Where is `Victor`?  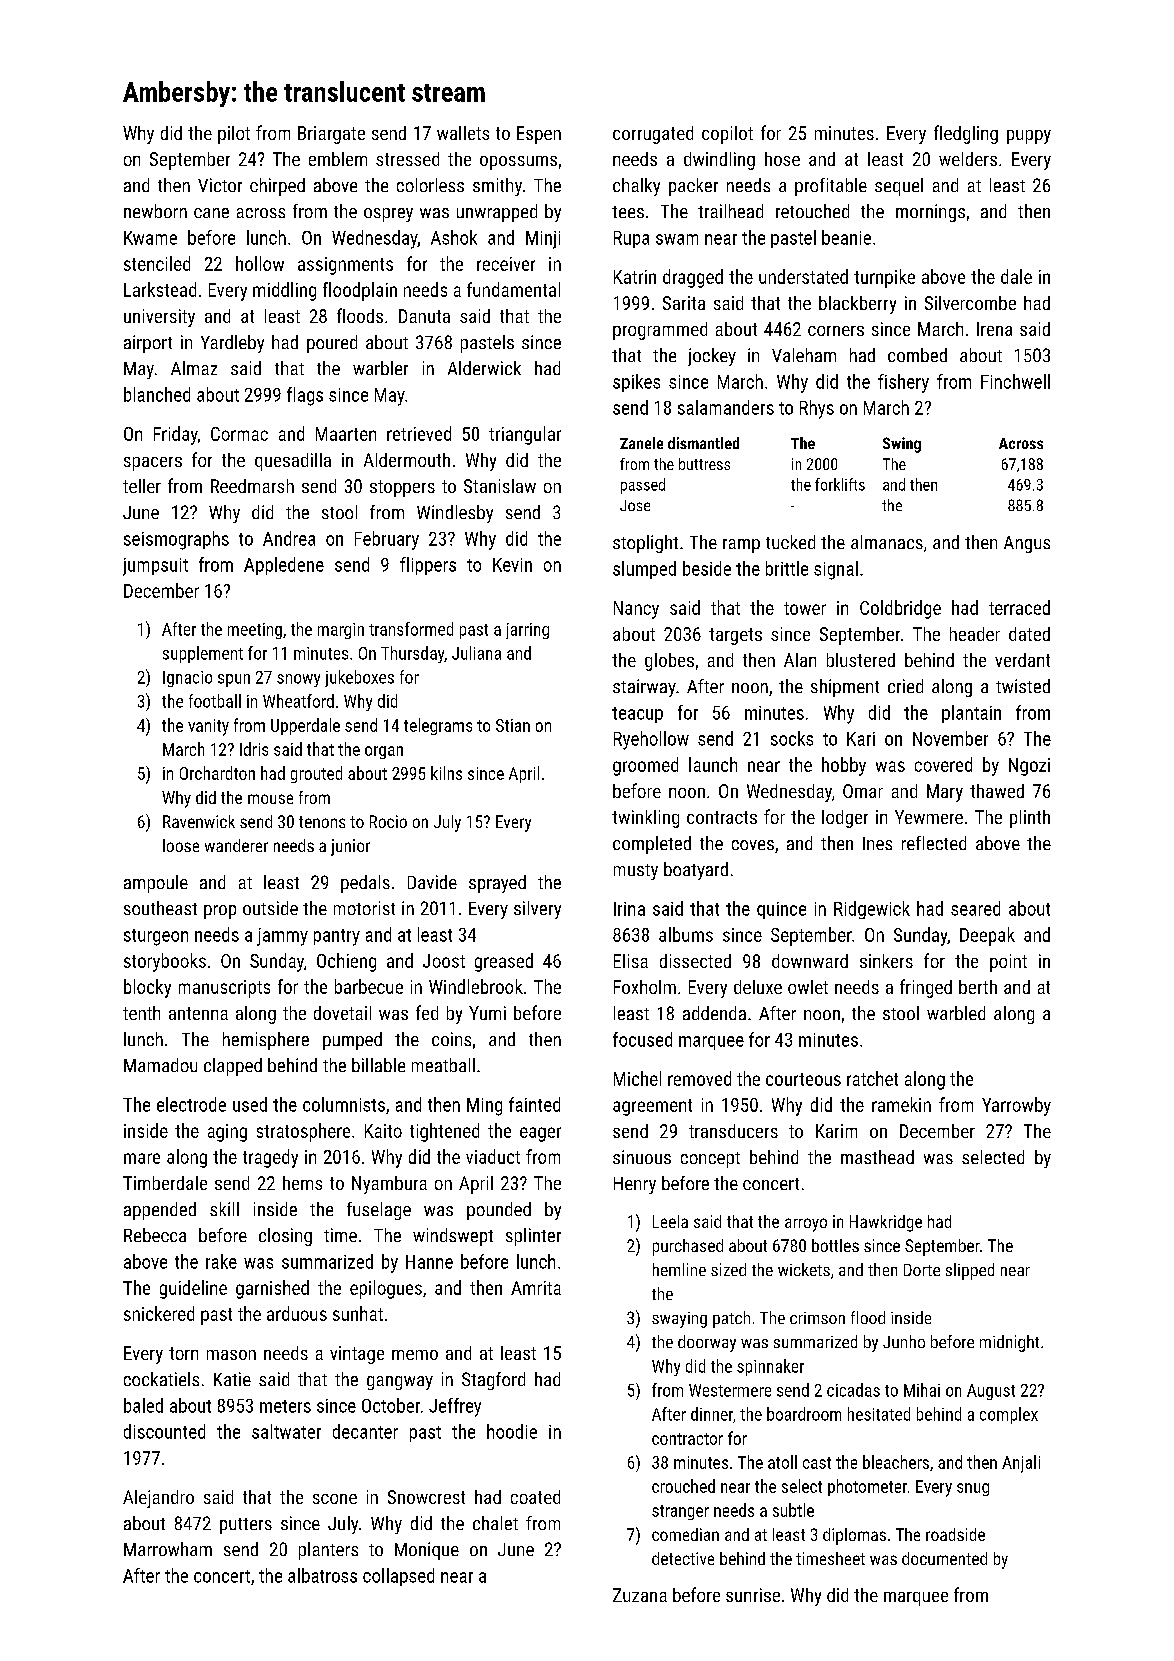
Victor is located at coordinates (220, 185).
